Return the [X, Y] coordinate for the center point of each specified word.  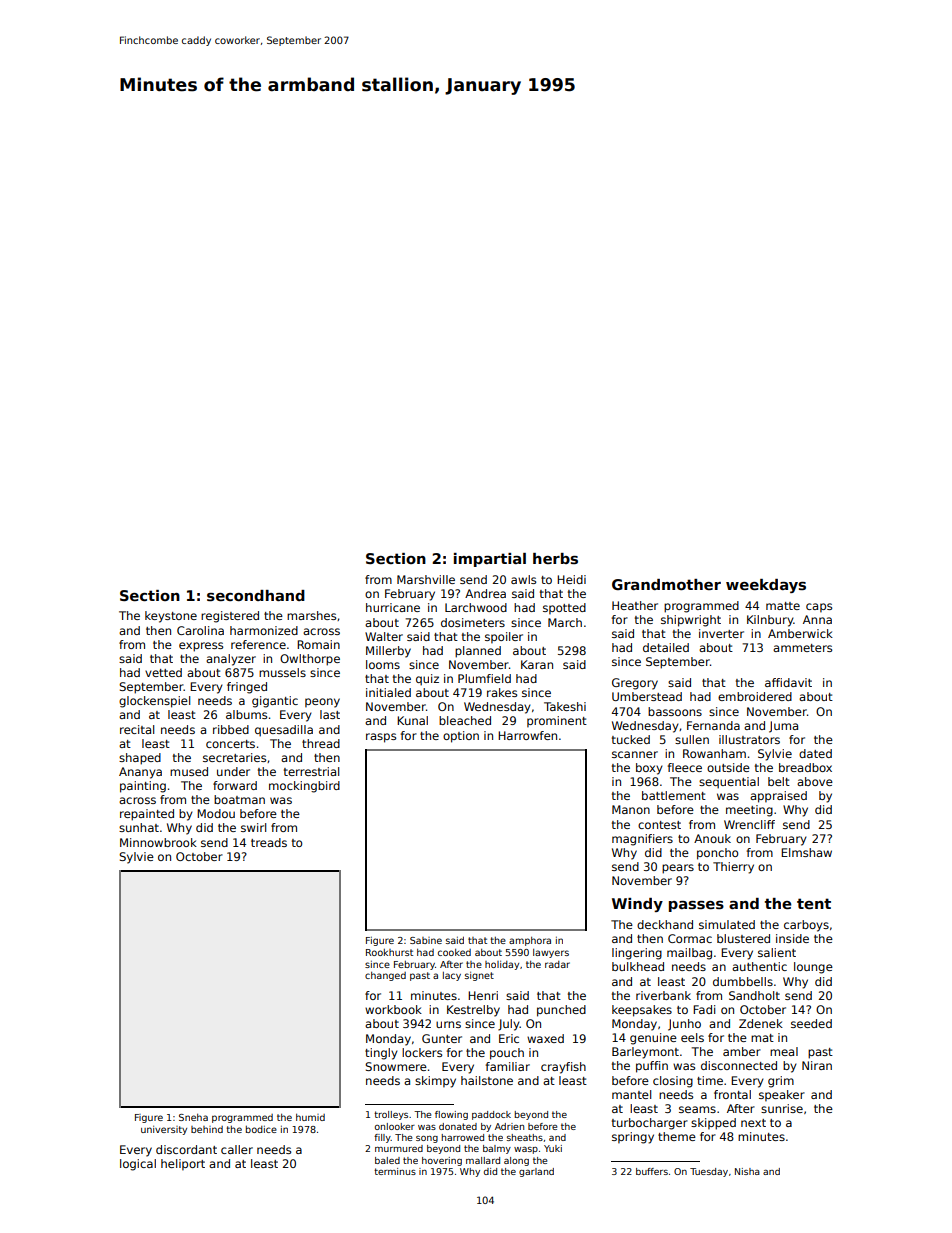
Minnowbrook [158, 842]
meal [784, 1051]
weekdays [766, 586]
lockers [422, 1052]
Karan [537, 664]
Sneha [193, 1117]
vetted [163, 672]
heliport [183, 1165]
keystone [171, 617]
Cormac [690, 938]
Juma [783, 727]
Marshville [426, 579]
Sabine [426, 940]
